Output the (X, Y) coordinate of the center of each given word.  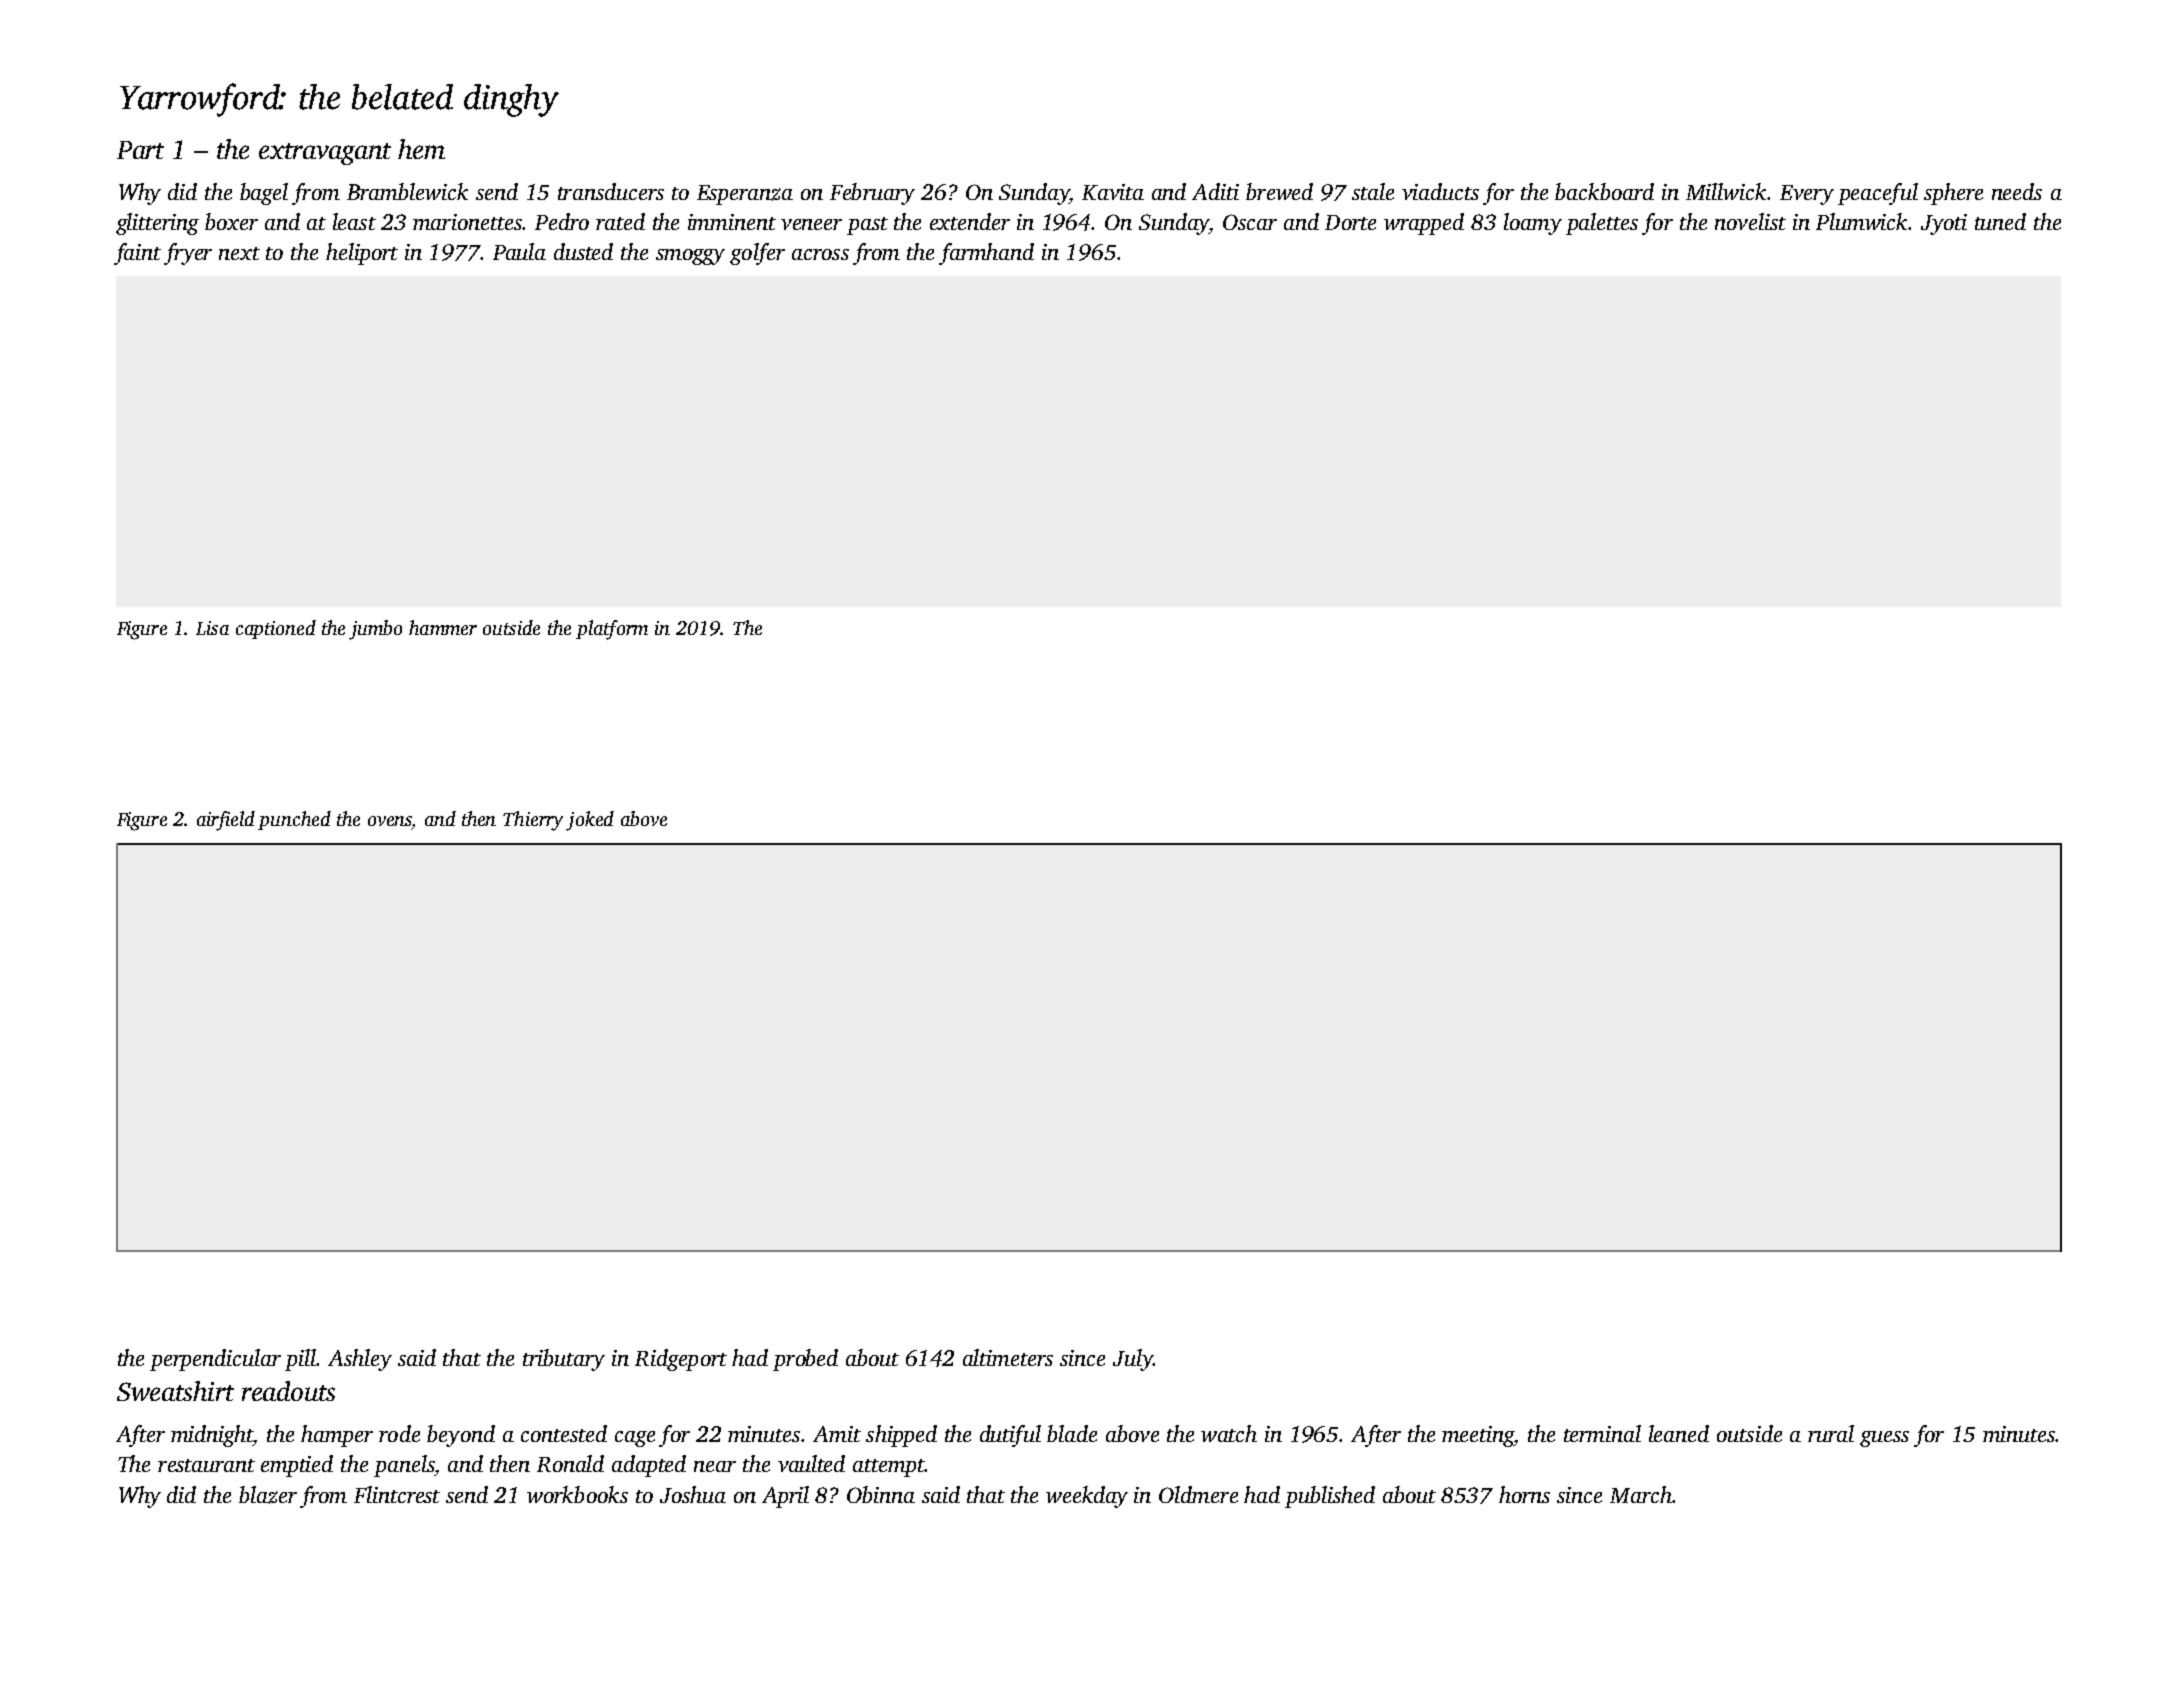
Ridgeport (681, 1360)
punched (294, 820)
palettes (1602, 224)
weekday (1087, 1497)
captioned (276, 629)
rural (1831, 1433)
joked (590, 821)
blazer (268, 1495)
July (1133, 1360)
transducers (611, 191)
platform (612, 630)
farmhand (986, 254)
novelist (1750, 221)
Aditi (1215, 191)
